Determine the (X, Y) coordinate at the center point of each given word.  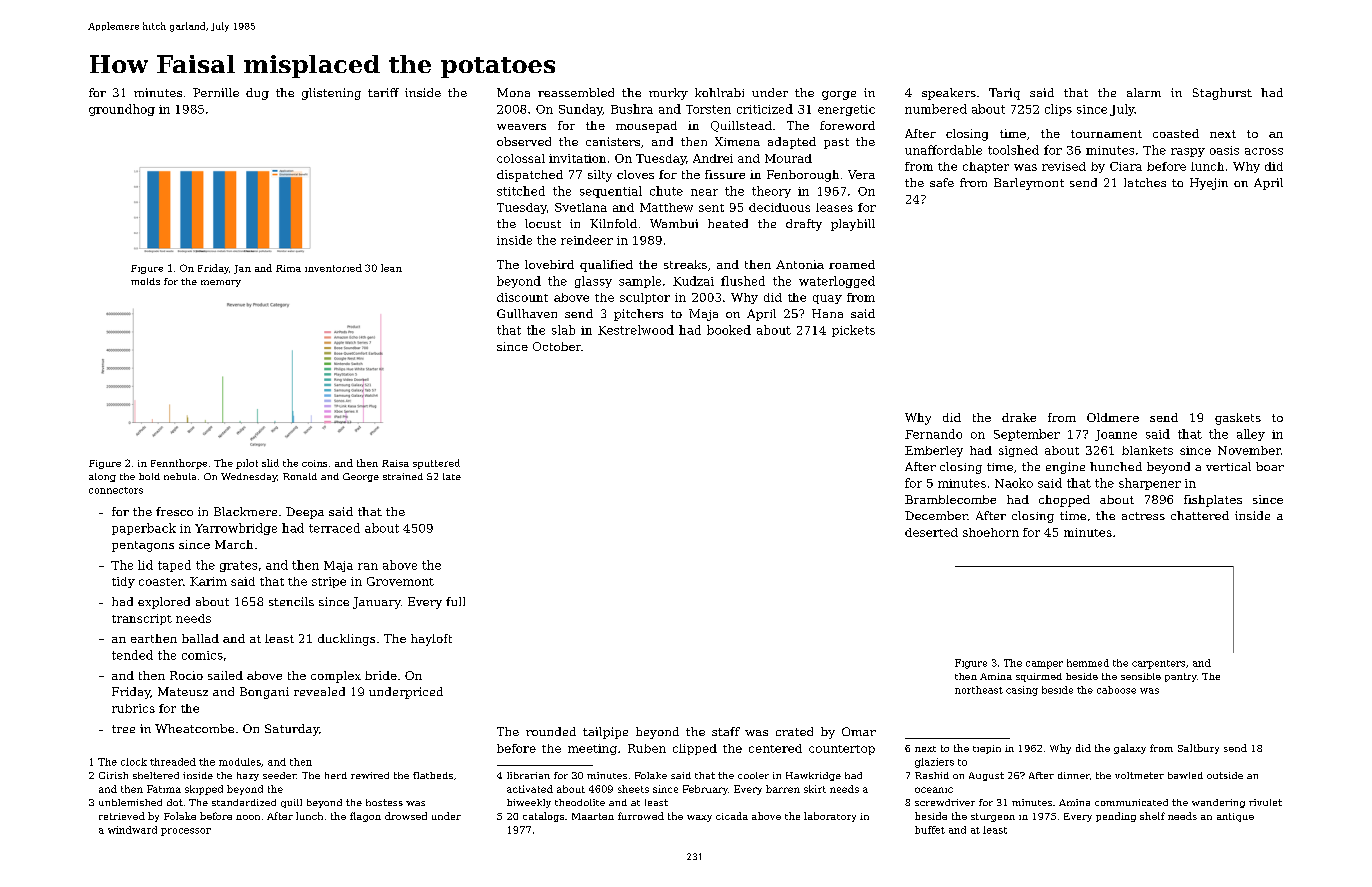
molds (145, 281)
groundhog (122, 110)
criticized (765, 109)
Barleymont (1029, 184)
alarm (1144, 92)
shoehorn (991, 532)
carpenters (1158, 664)
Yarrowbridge (236, 529)
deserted (931, 532)
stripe (329, 582)
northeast (979, 690)
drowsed (406, 816)
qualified (606, 266)
